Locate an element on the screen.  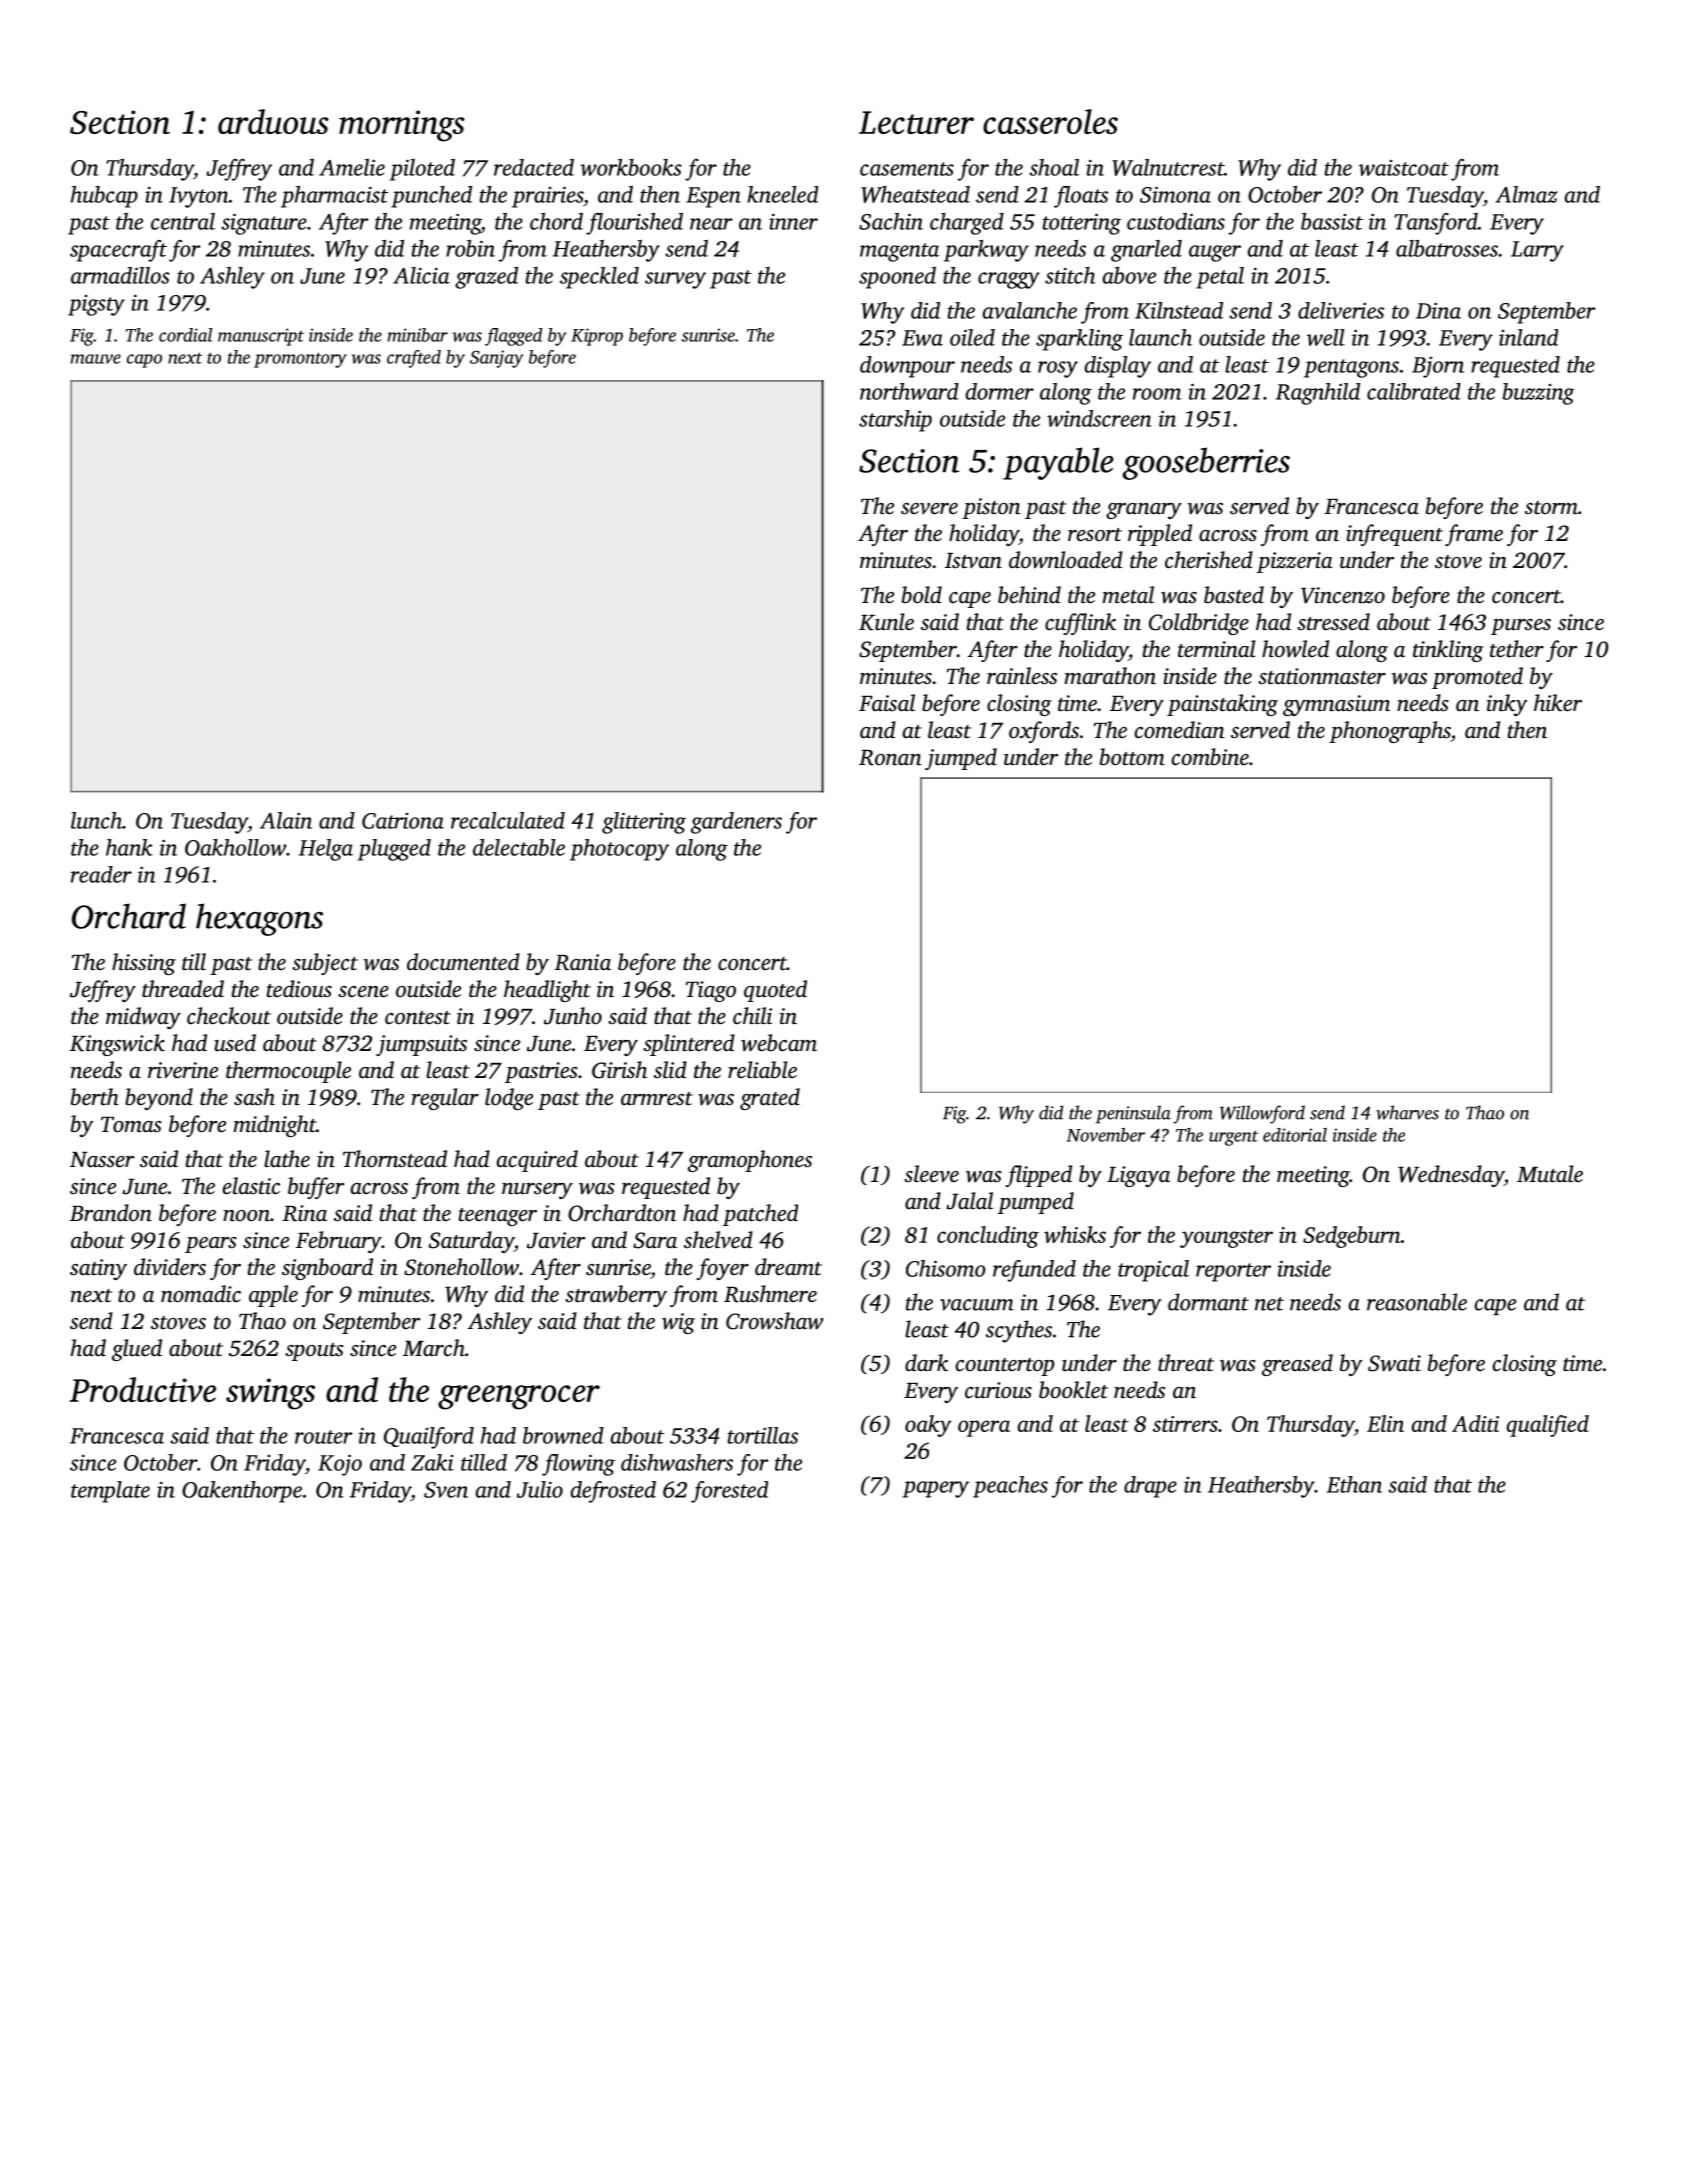
gramophones is located at coordinates (750, 1161).
